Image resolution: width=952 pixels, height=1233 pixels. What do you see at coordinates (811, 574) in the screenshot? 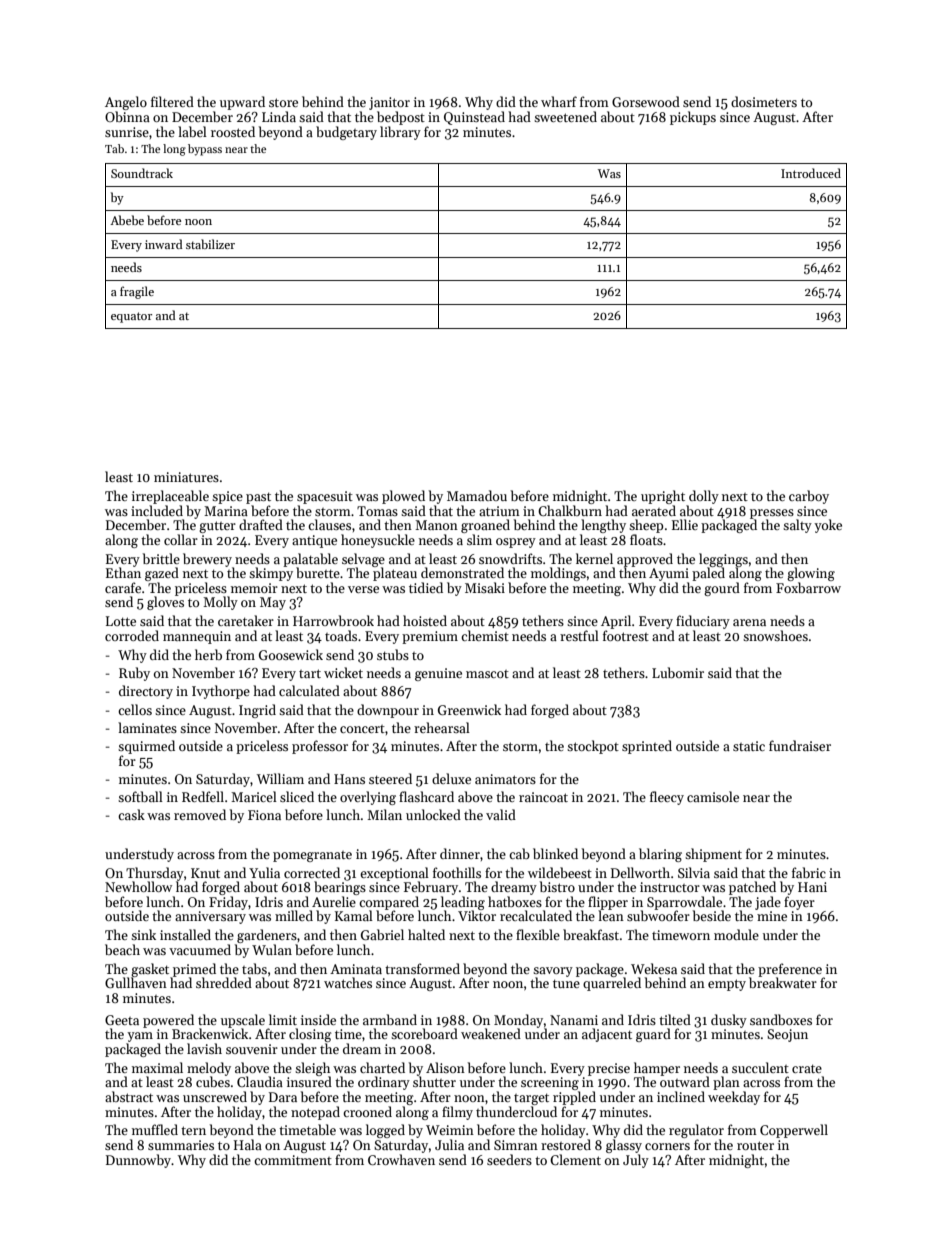
I see `glowing` at bounding box center [811, 574].
